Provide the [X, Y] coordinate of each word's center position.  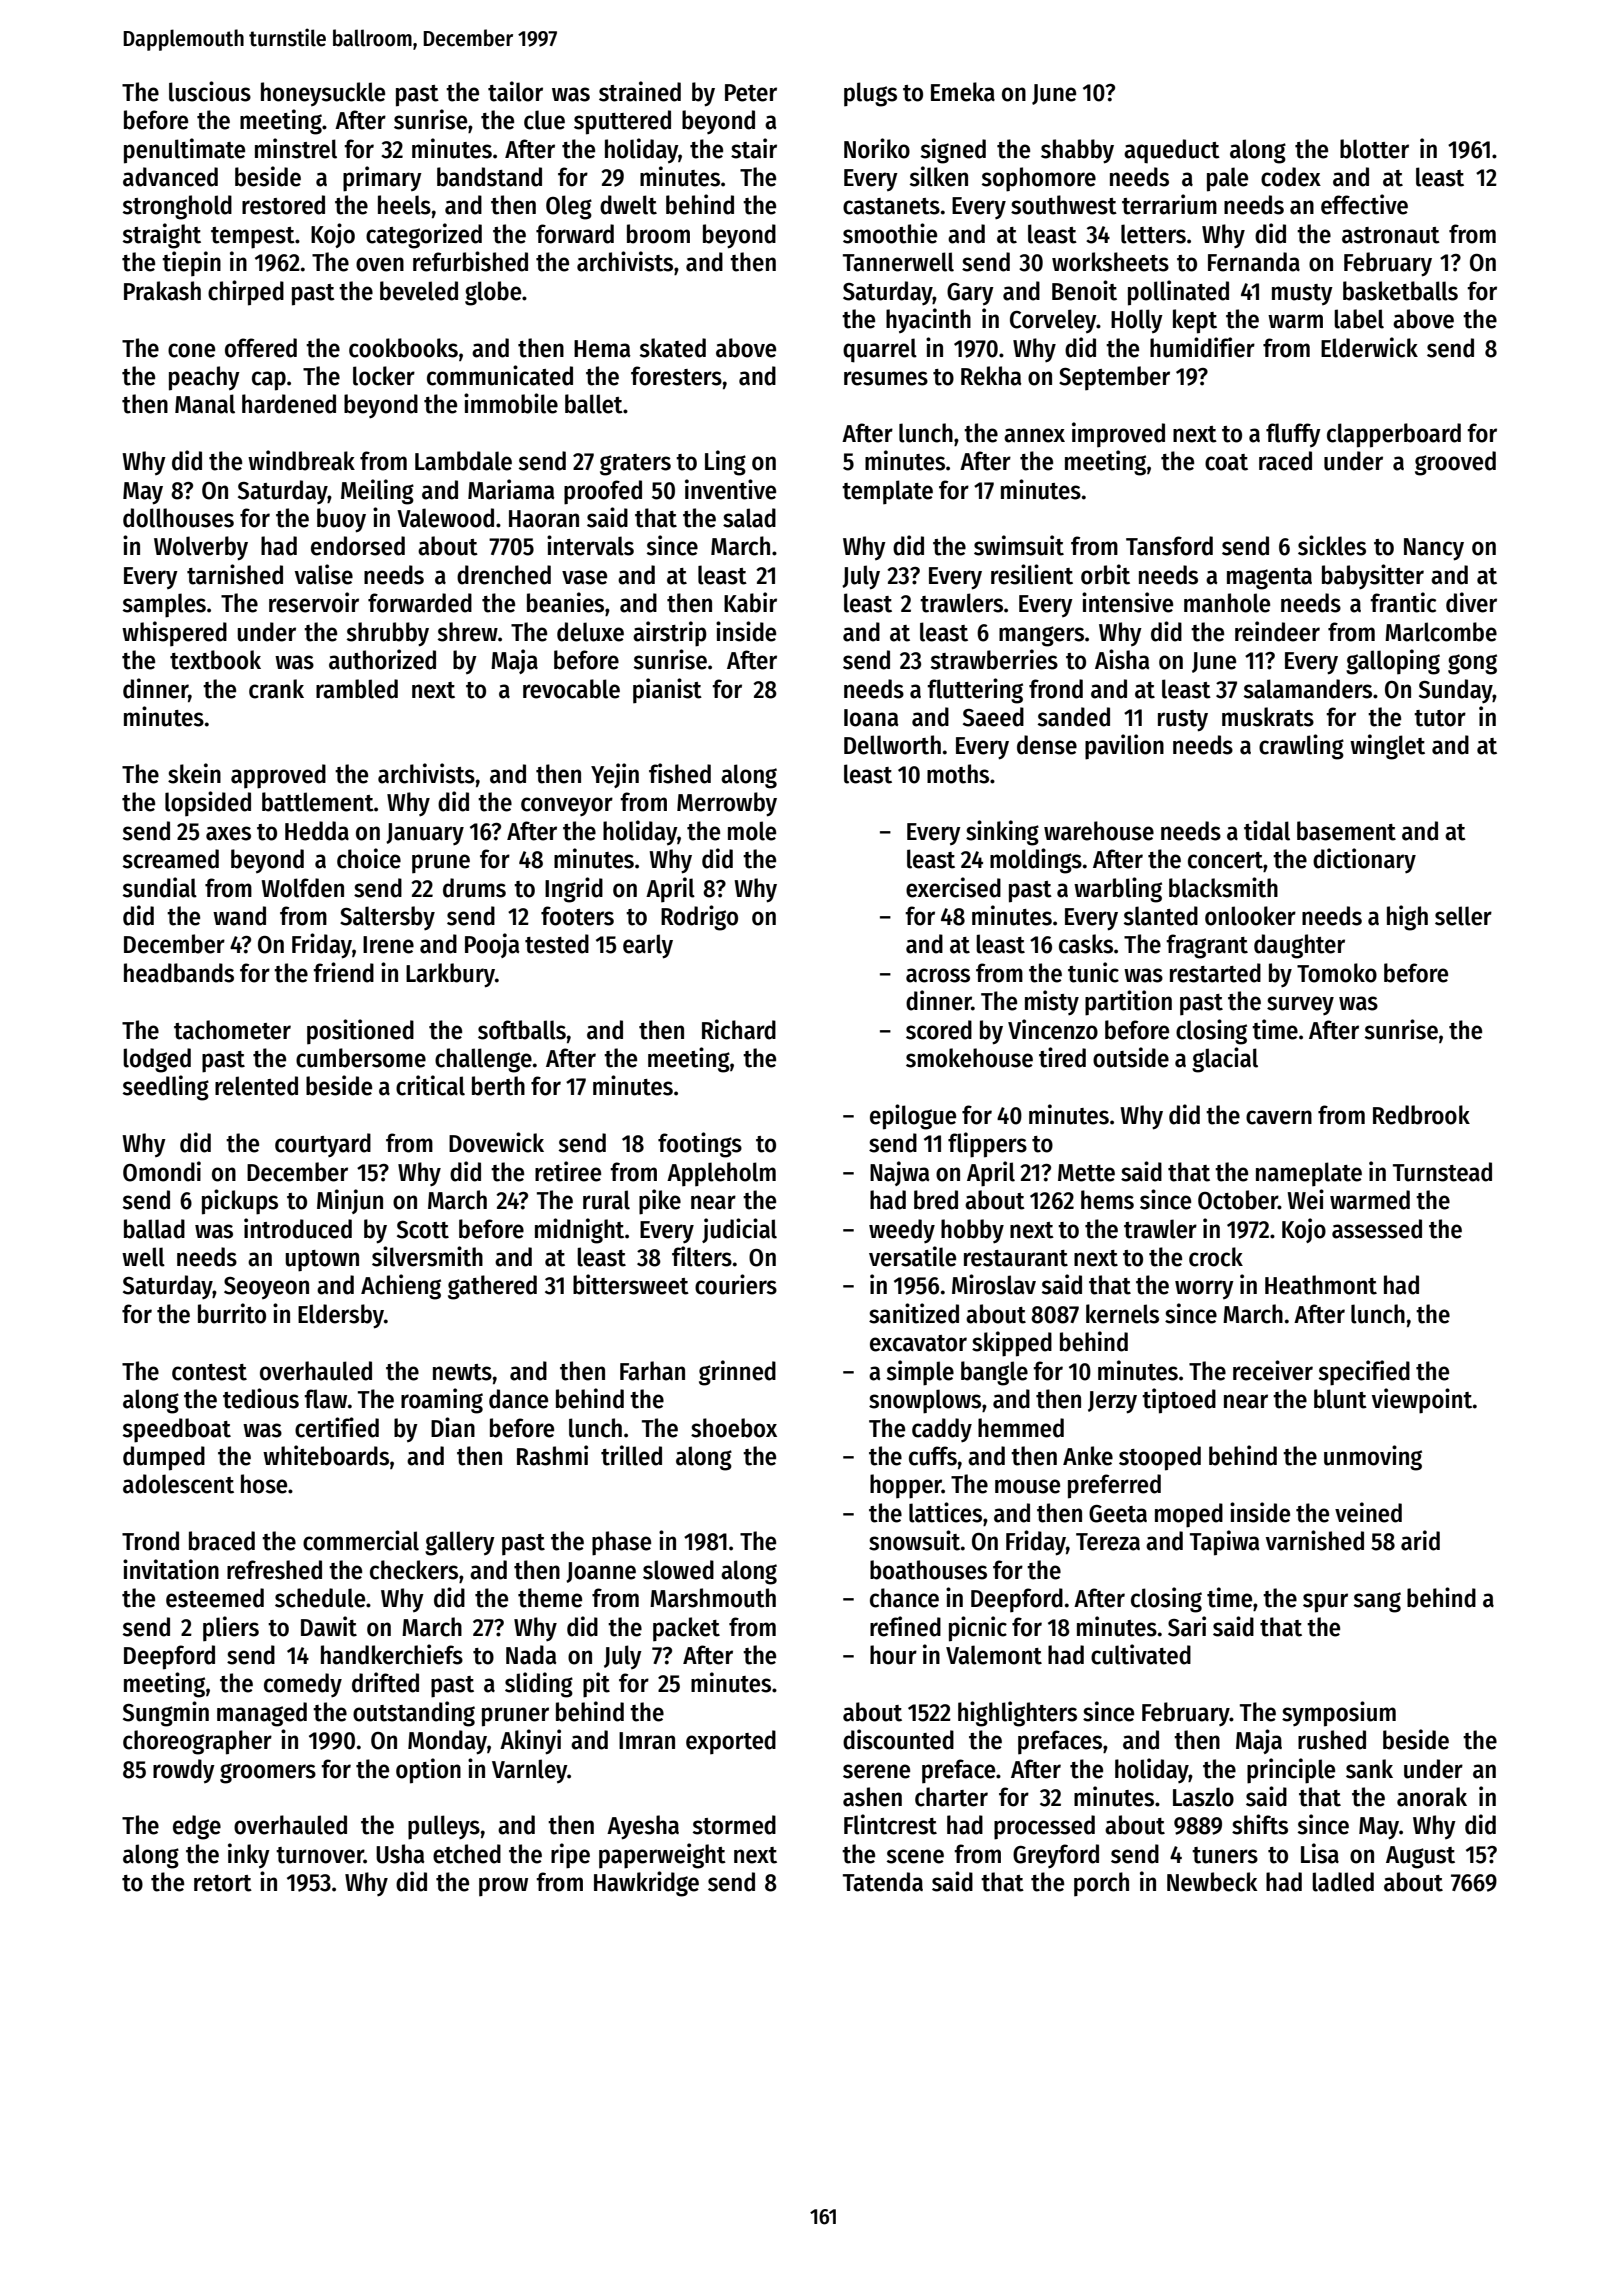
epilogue [913, 1117]
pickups [240, 1202]
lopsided [208, 804]
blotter [1374, 149]
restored [283, 205]
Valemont [994, 1655]
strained [640, 91]
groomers [268, 1773]
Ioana [871, 718]
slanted [1161, 916]
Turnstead [1442, 1172]
